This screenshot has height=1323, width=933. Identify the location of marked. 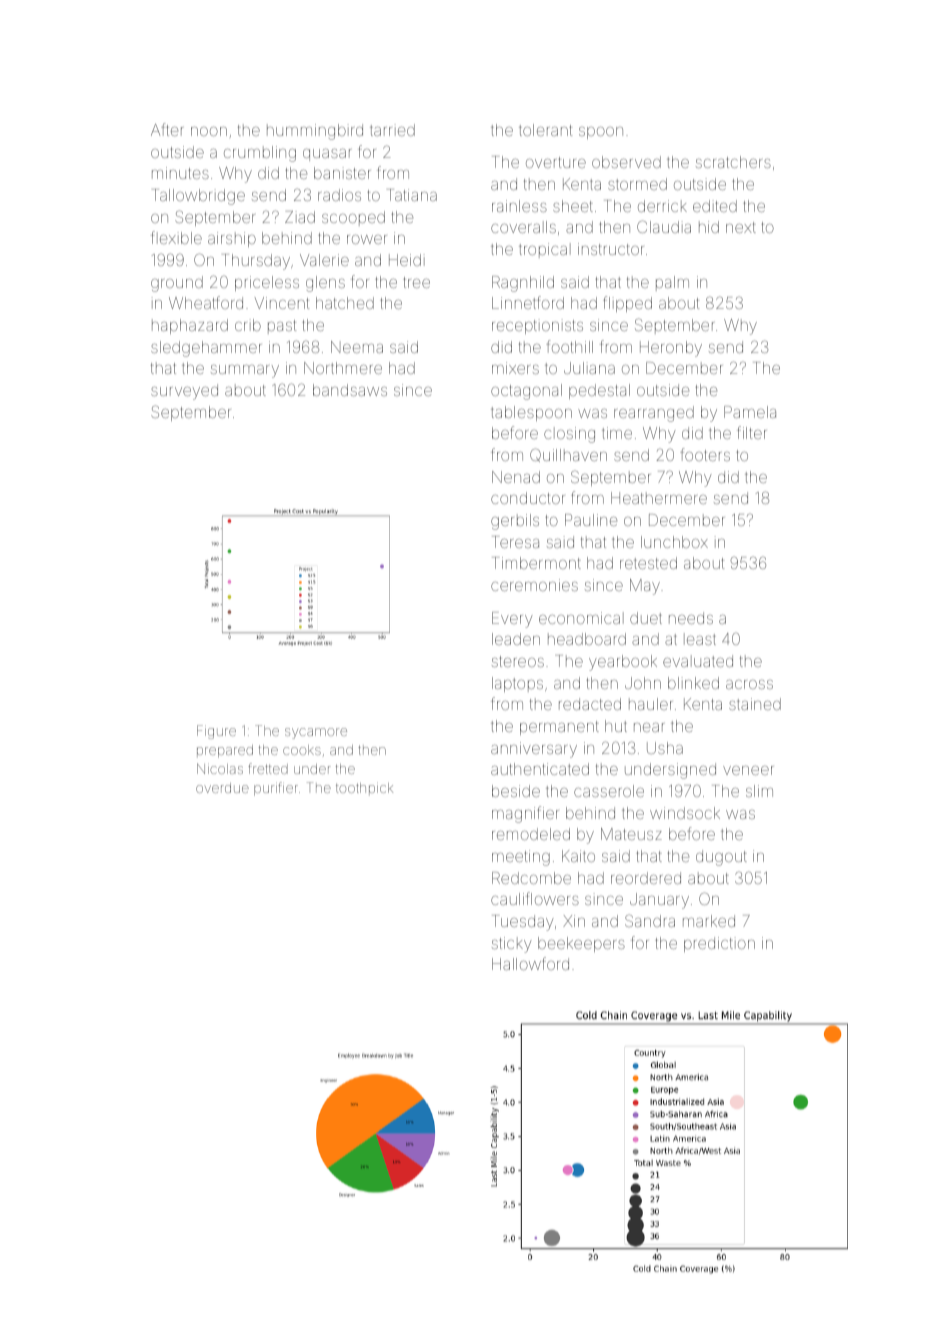
(709, 921).
